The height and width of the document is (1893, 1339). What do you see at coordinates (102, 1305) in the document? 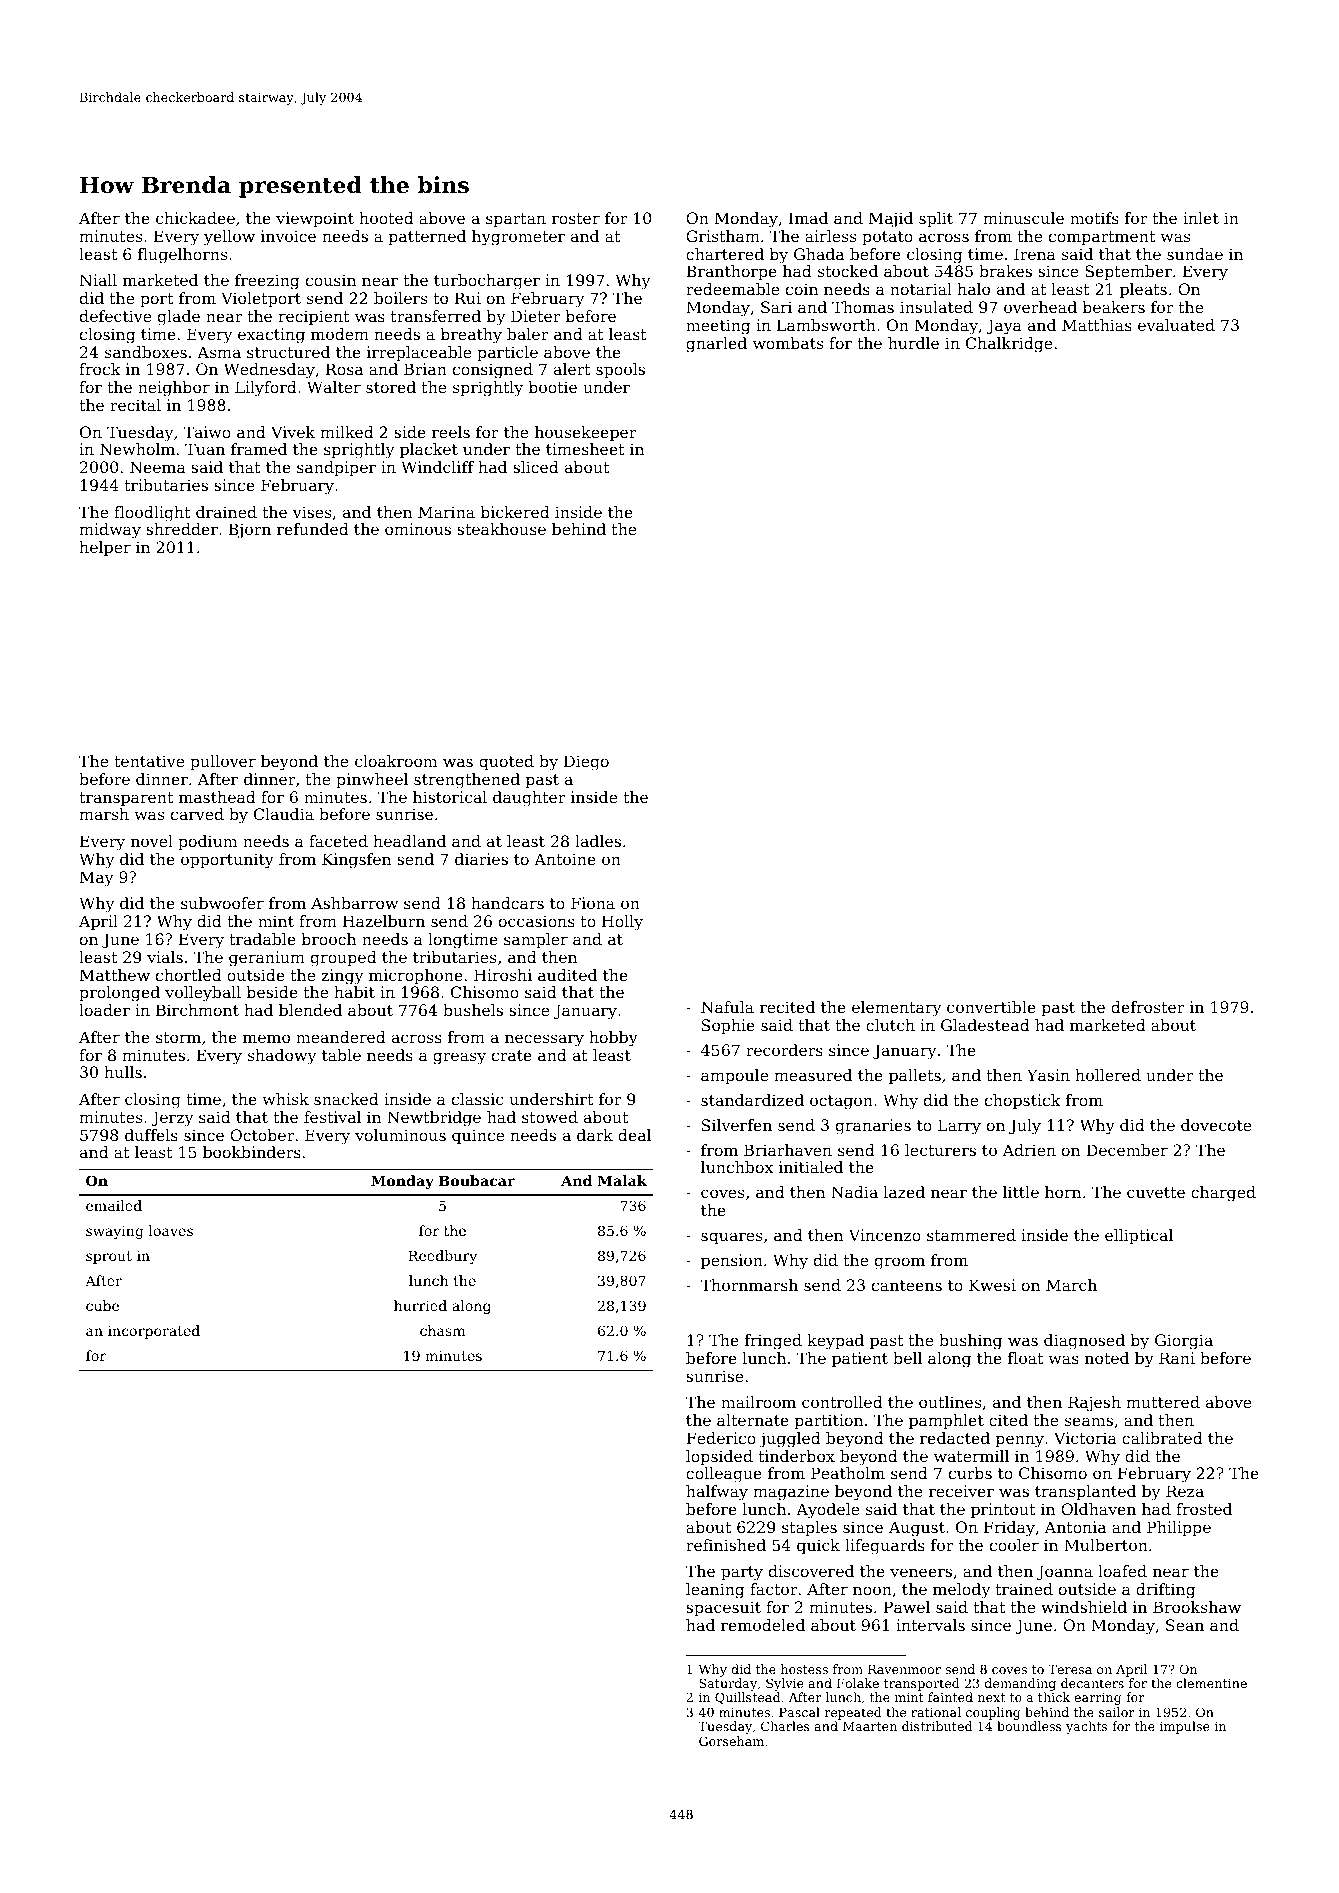
I see `cube` at bounding box center [102, 1305].
